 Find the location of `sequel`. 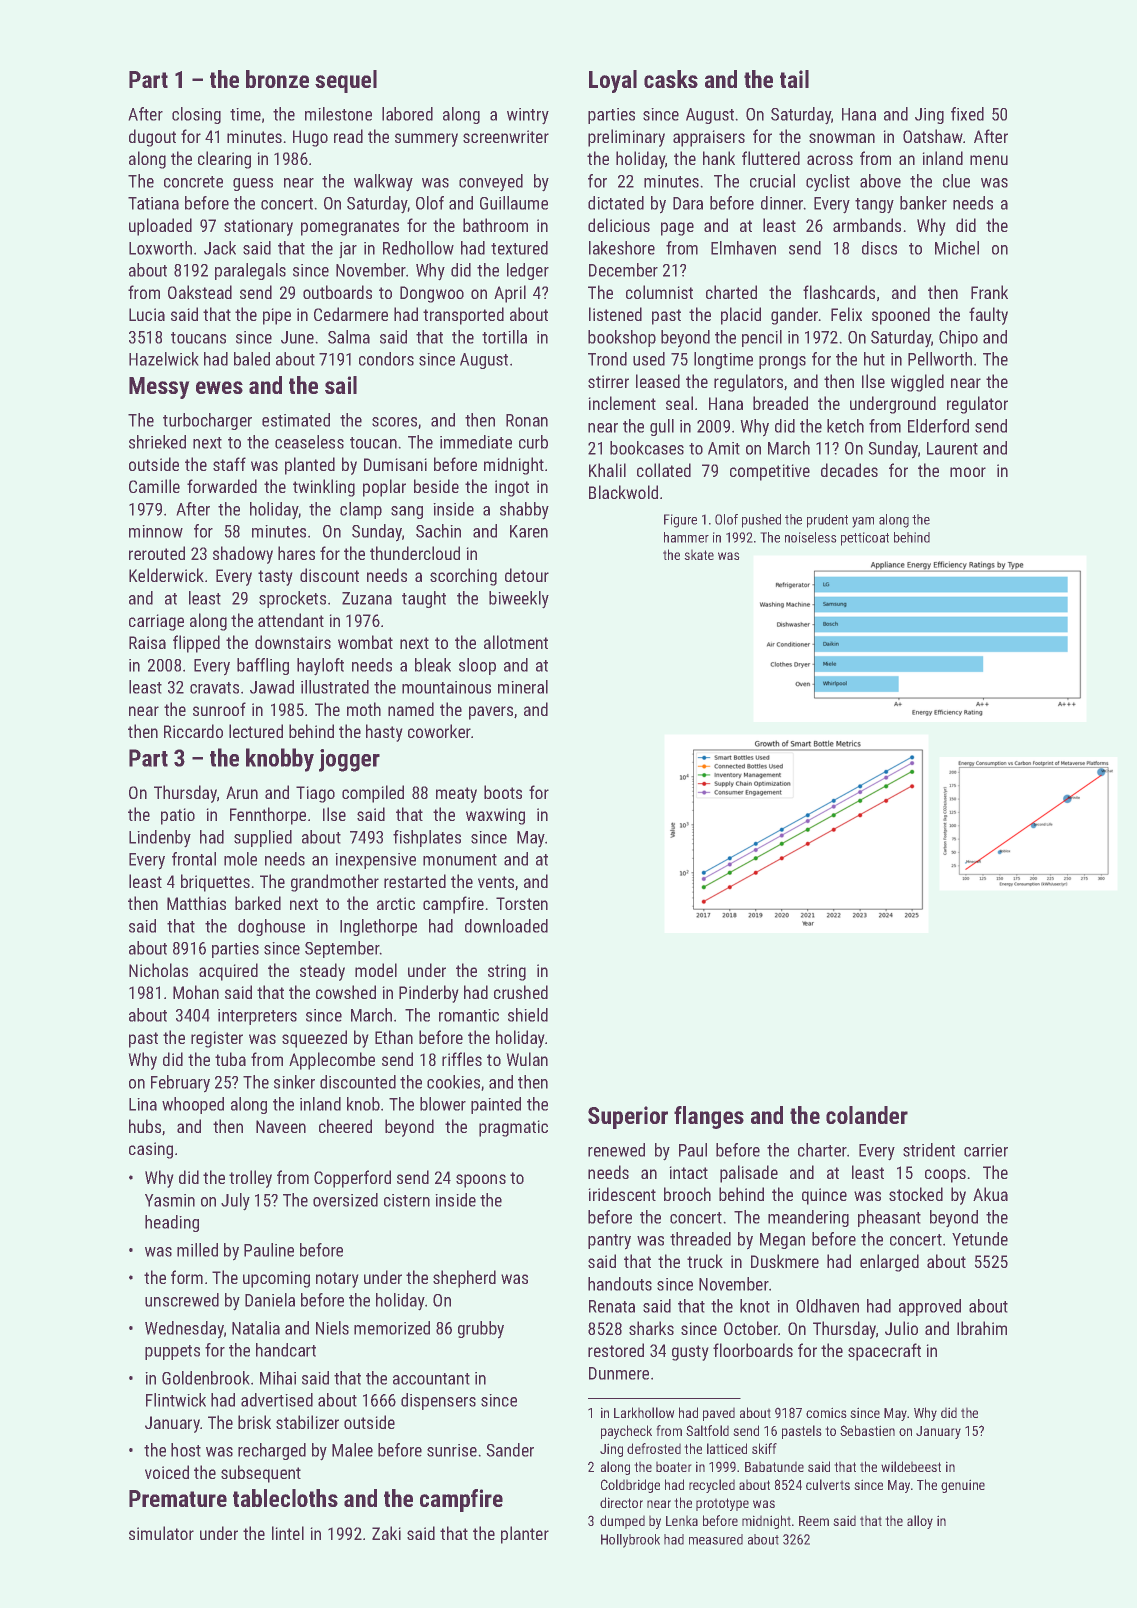

sequel is located at coordinates (346, 81).
